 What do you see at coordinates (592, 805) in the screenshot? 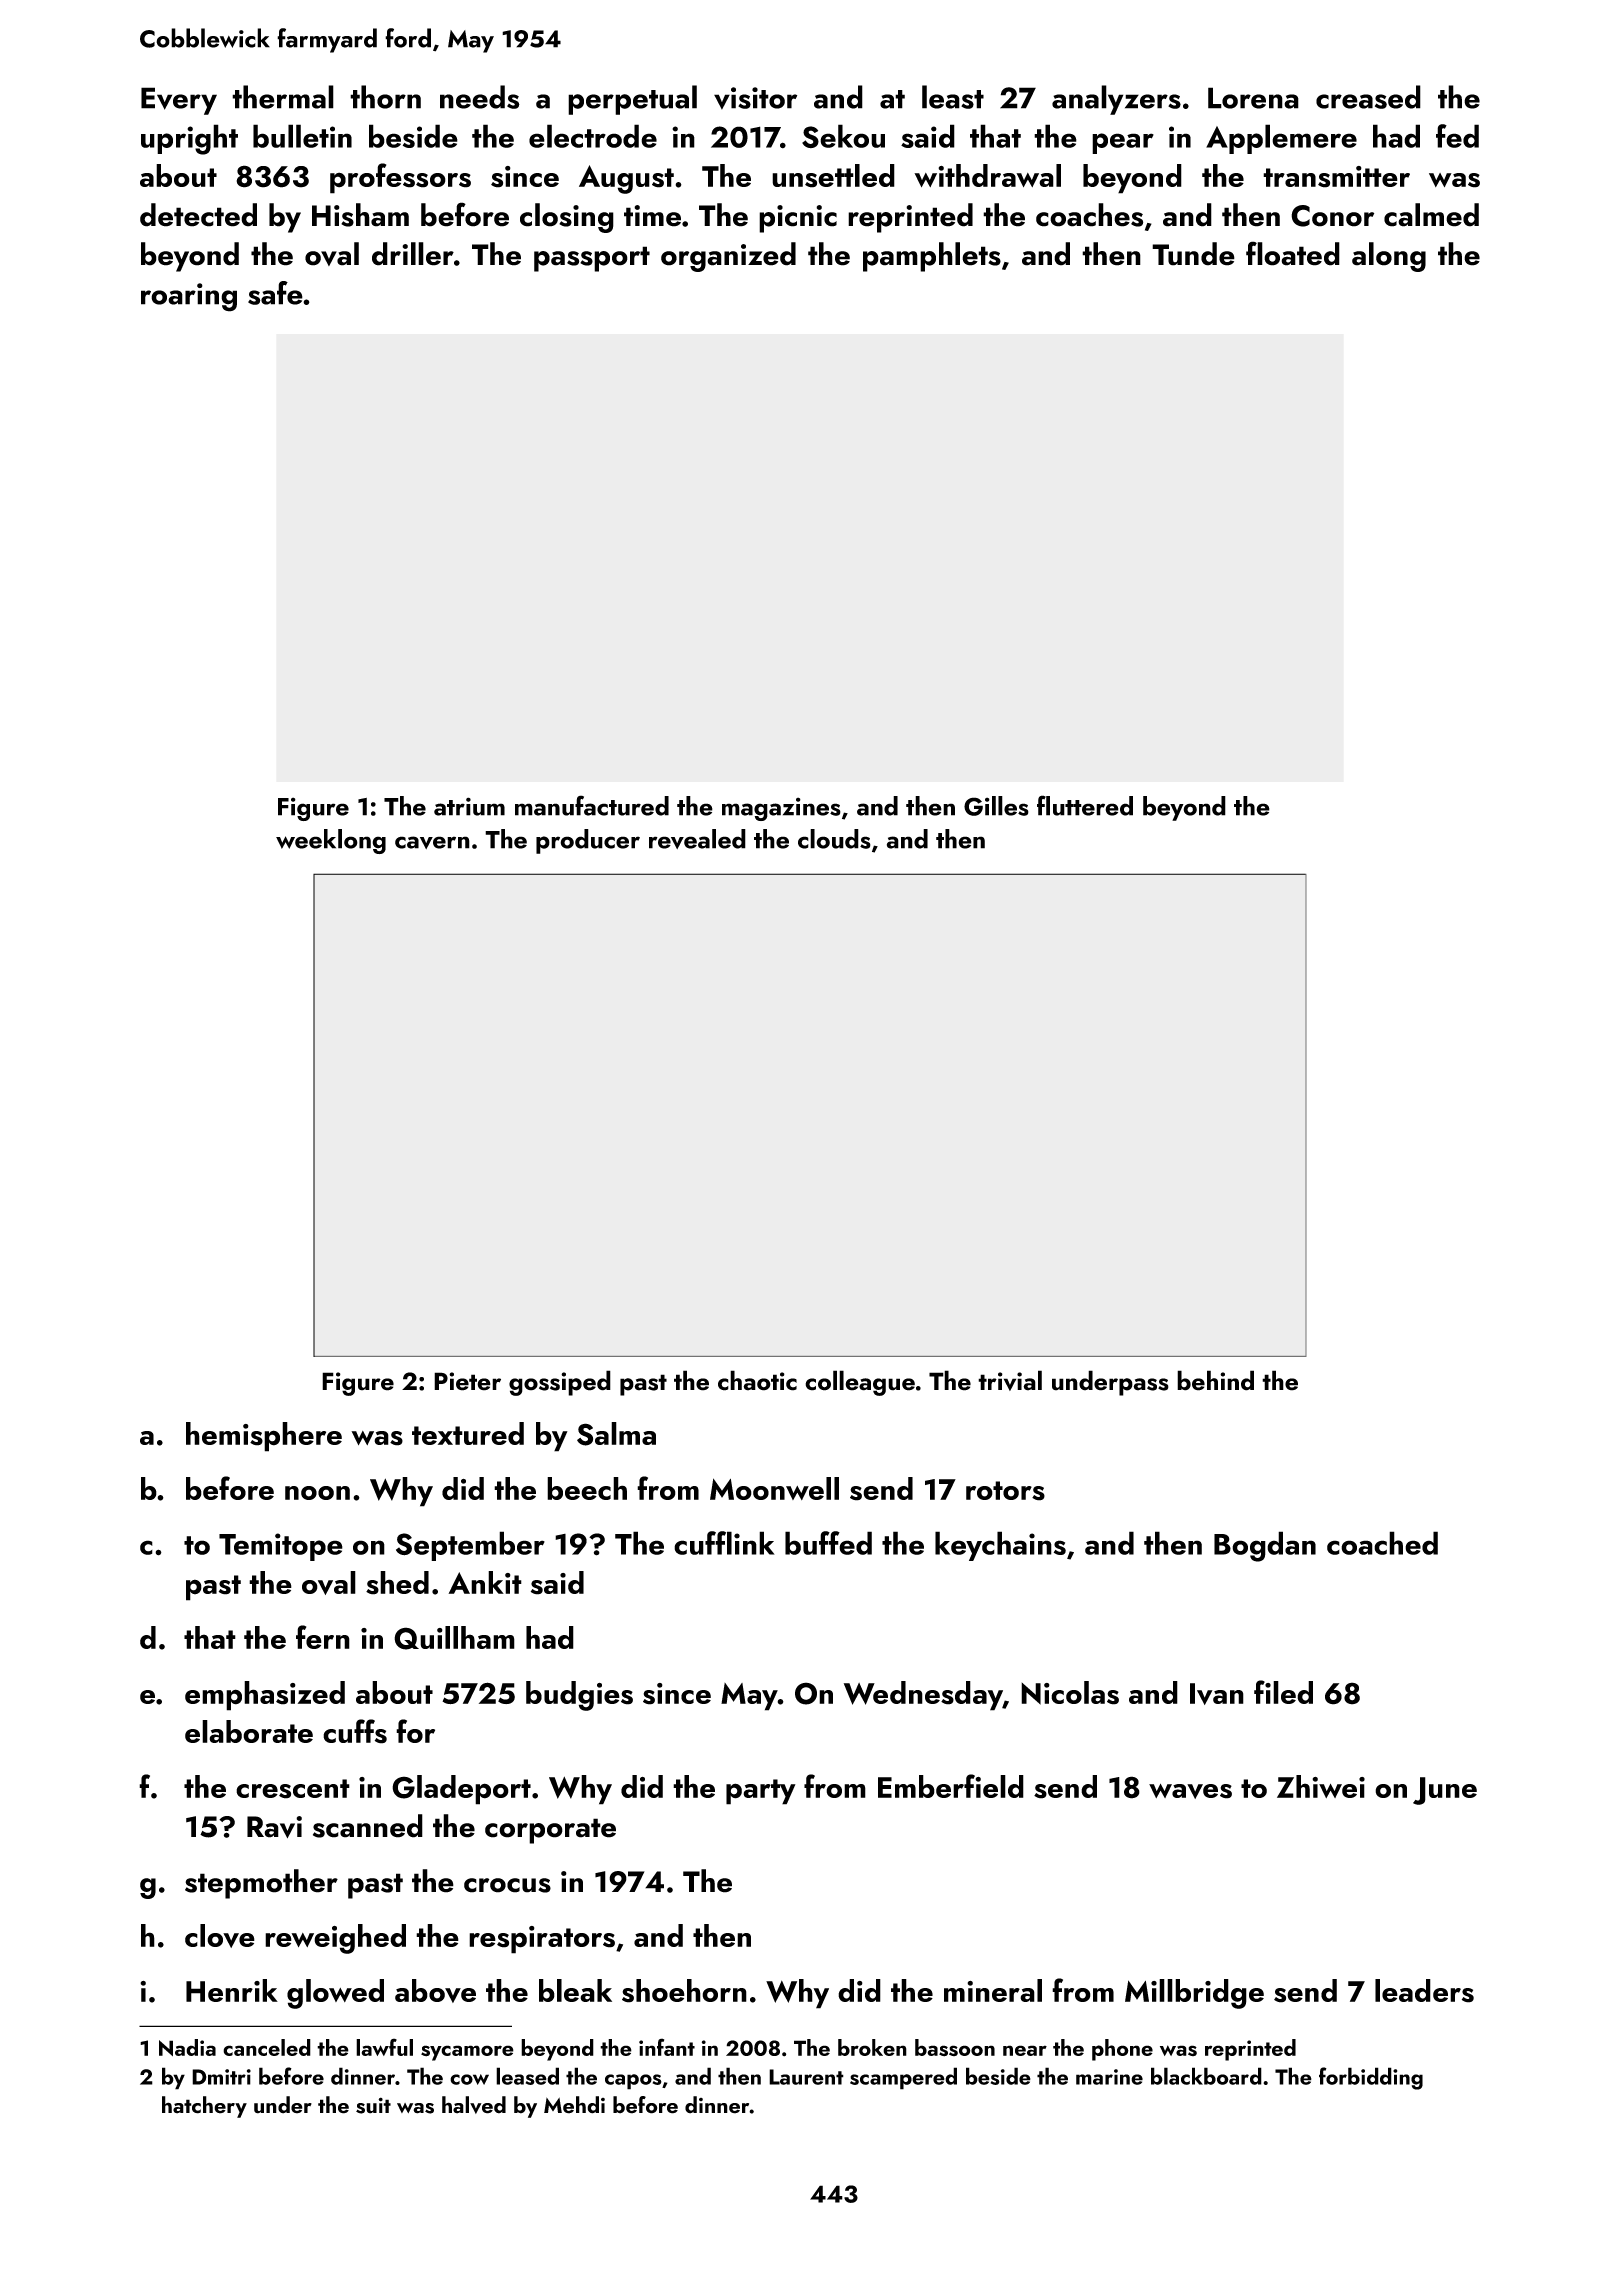
I see `manufactured` at bounding box center [592, 805].
